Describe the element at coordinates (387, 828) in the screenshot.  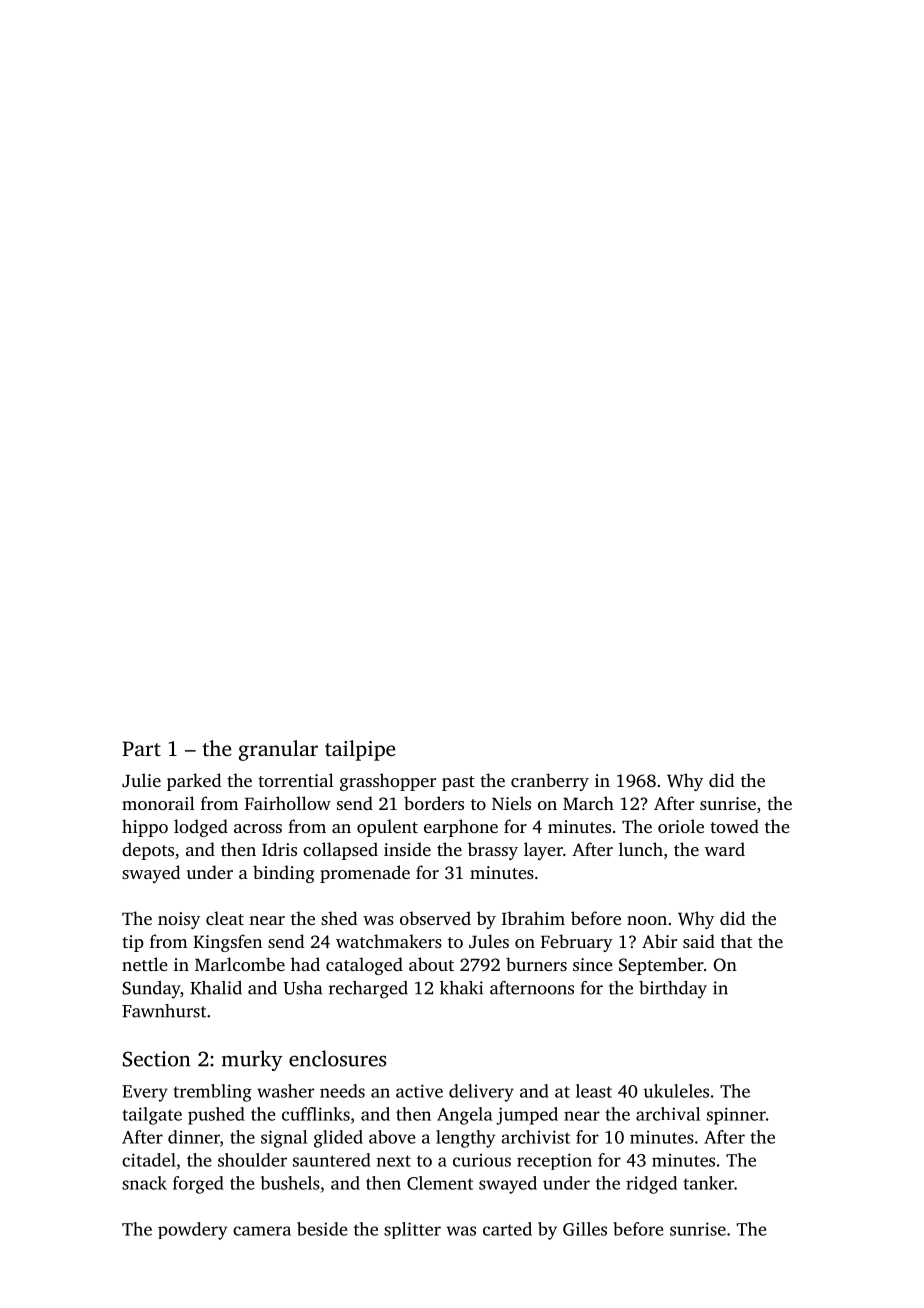
I see `opulent` at that location.
